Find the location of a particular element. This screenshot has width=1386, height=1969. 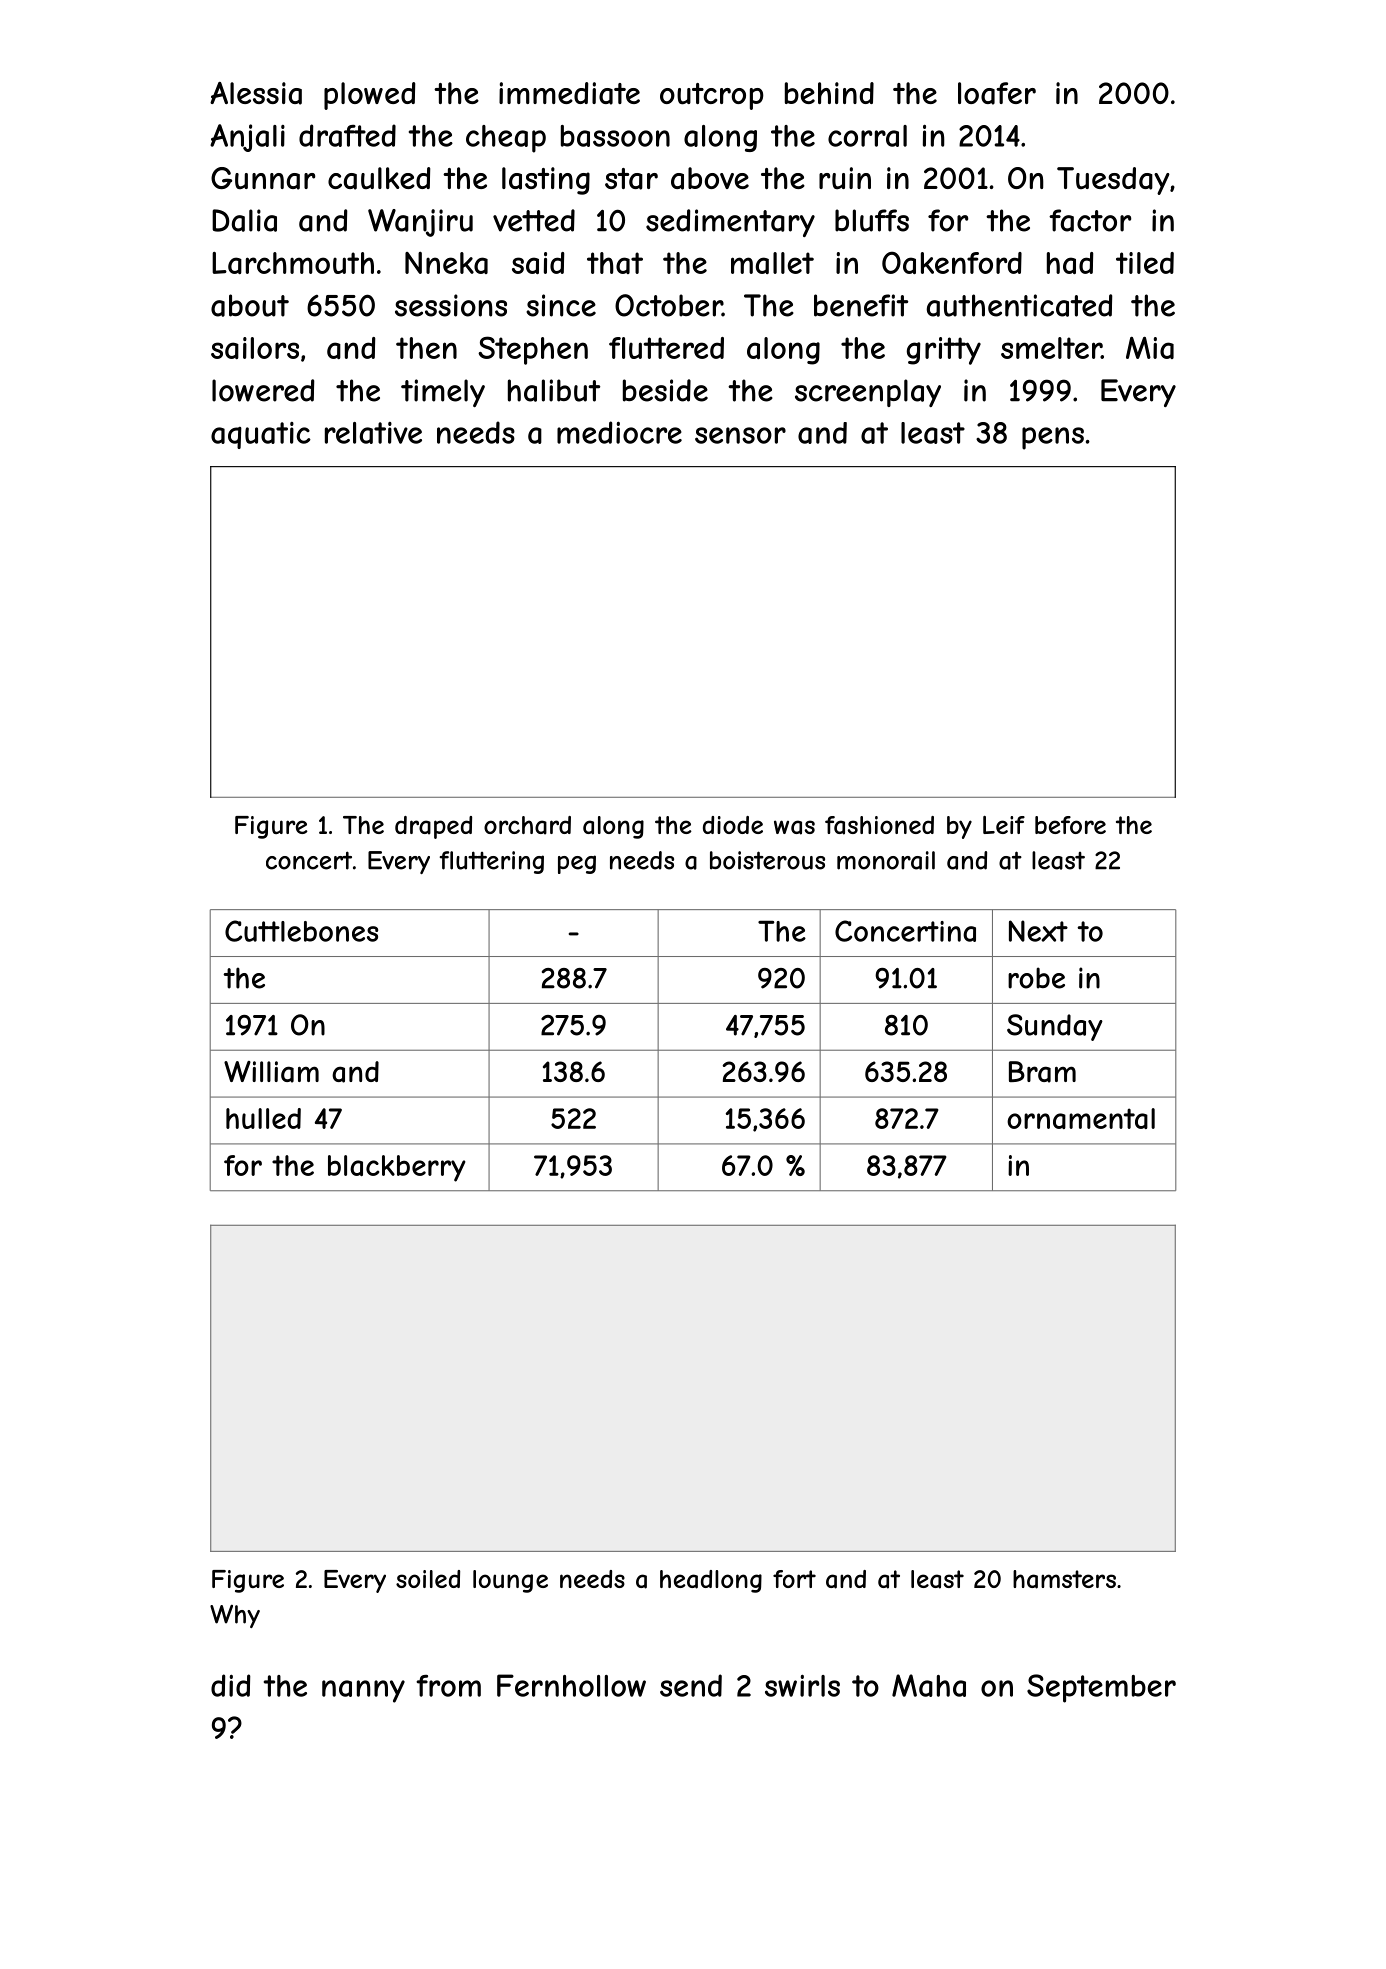

monorail is located at coordinates (886, 860).
